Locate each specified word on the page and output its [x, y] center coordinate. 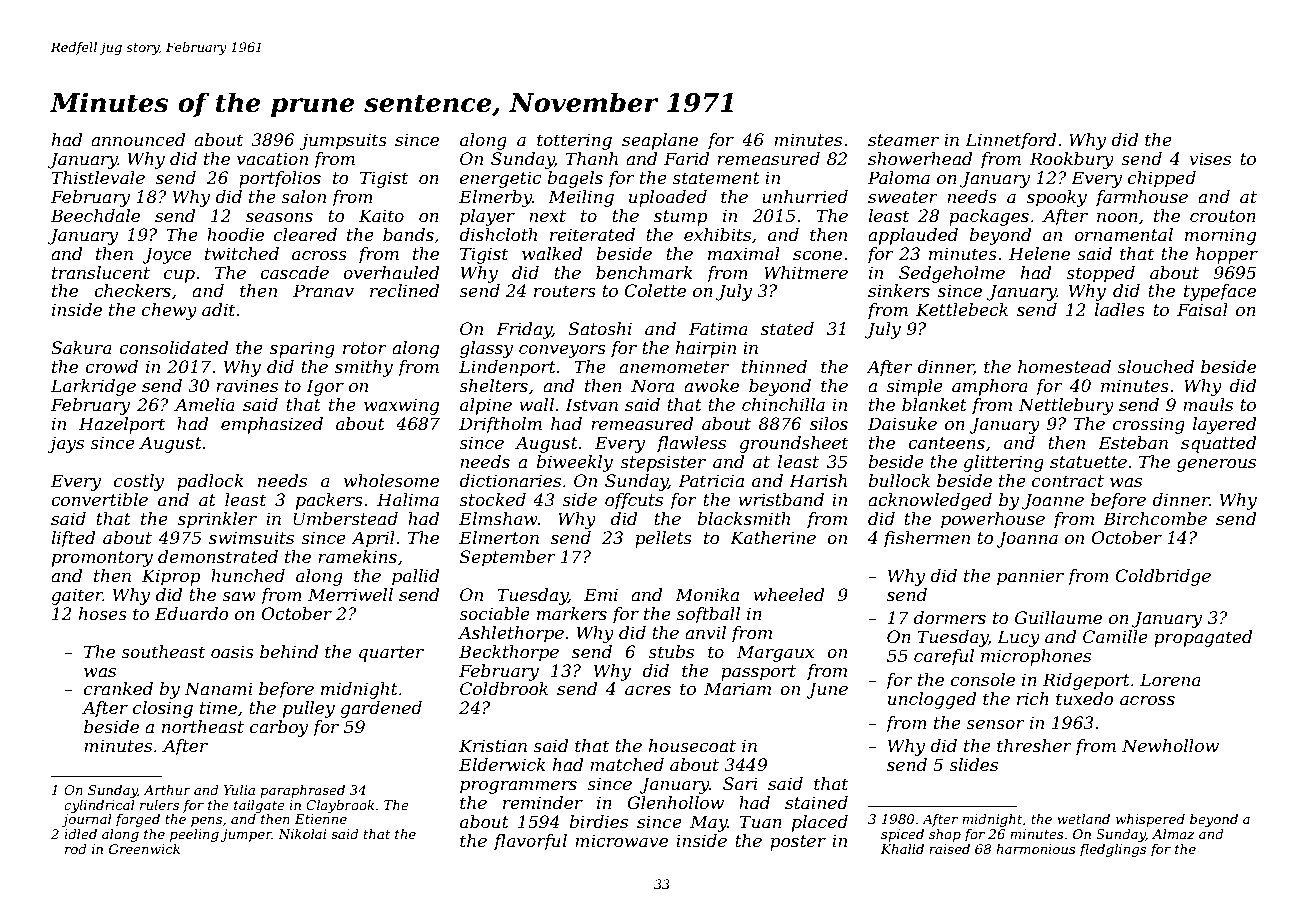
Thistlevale [98, 177]
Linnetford [1010, 141]
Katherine [773, 537]
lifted [73, 539]
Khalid [902, 849]
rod [76, 849]
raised [949, 849]
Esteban [1133, 442]
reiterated [592, 234]
